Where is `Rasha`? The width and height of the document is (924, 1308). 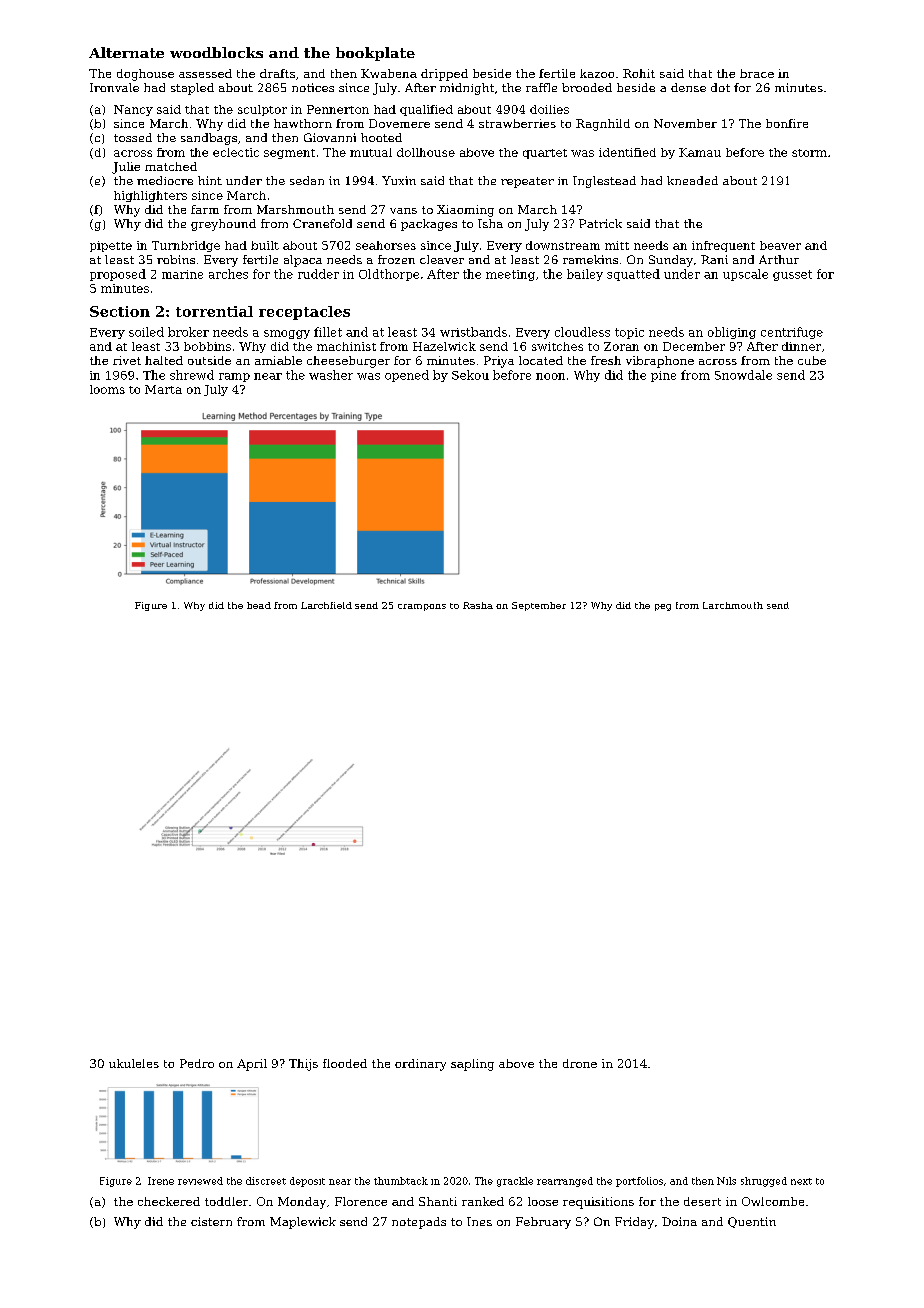
Rasha is located at coordinates (478, 605).
